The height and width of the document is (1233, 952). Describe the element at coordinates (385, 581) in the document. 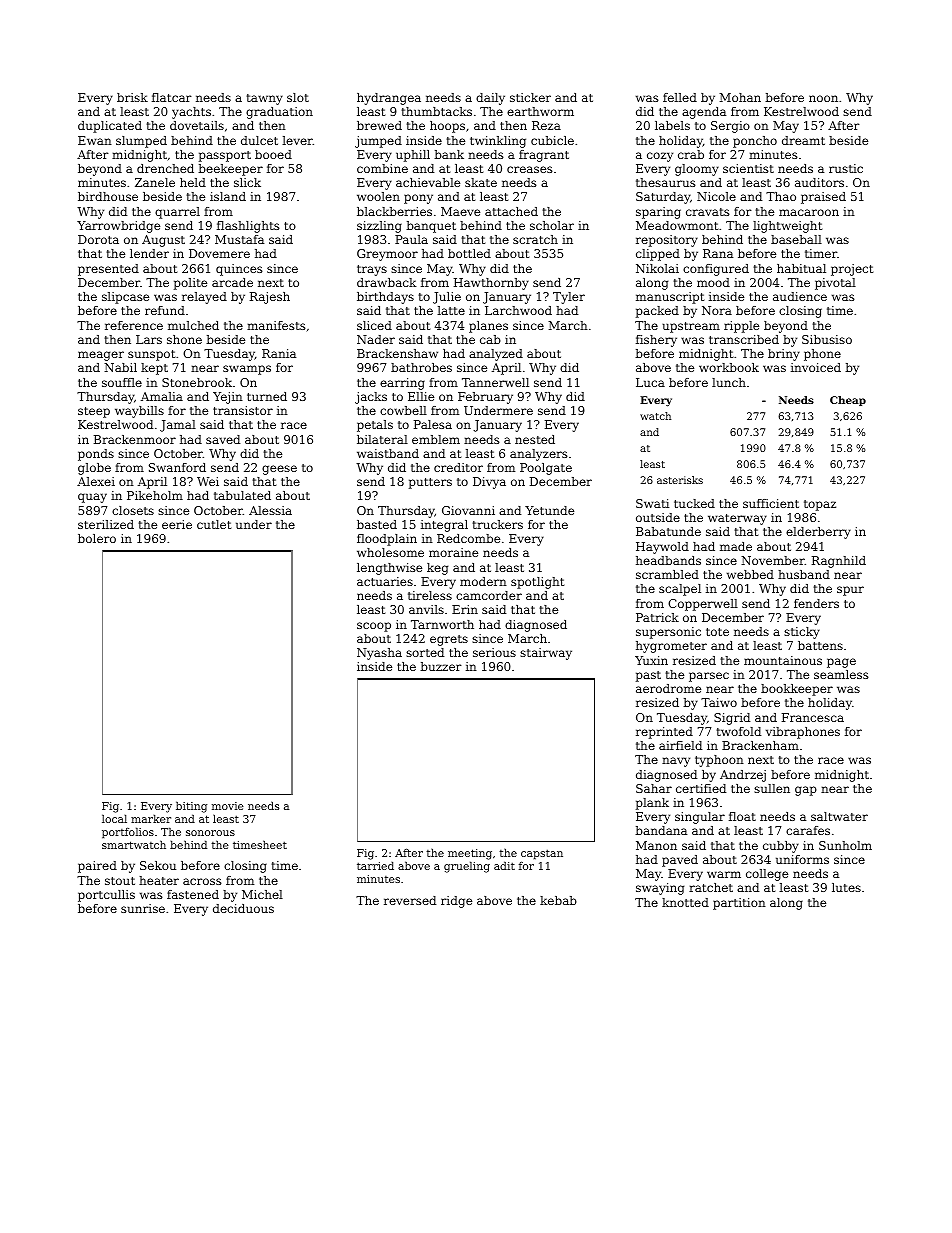

I see `actuaries` at that location.
